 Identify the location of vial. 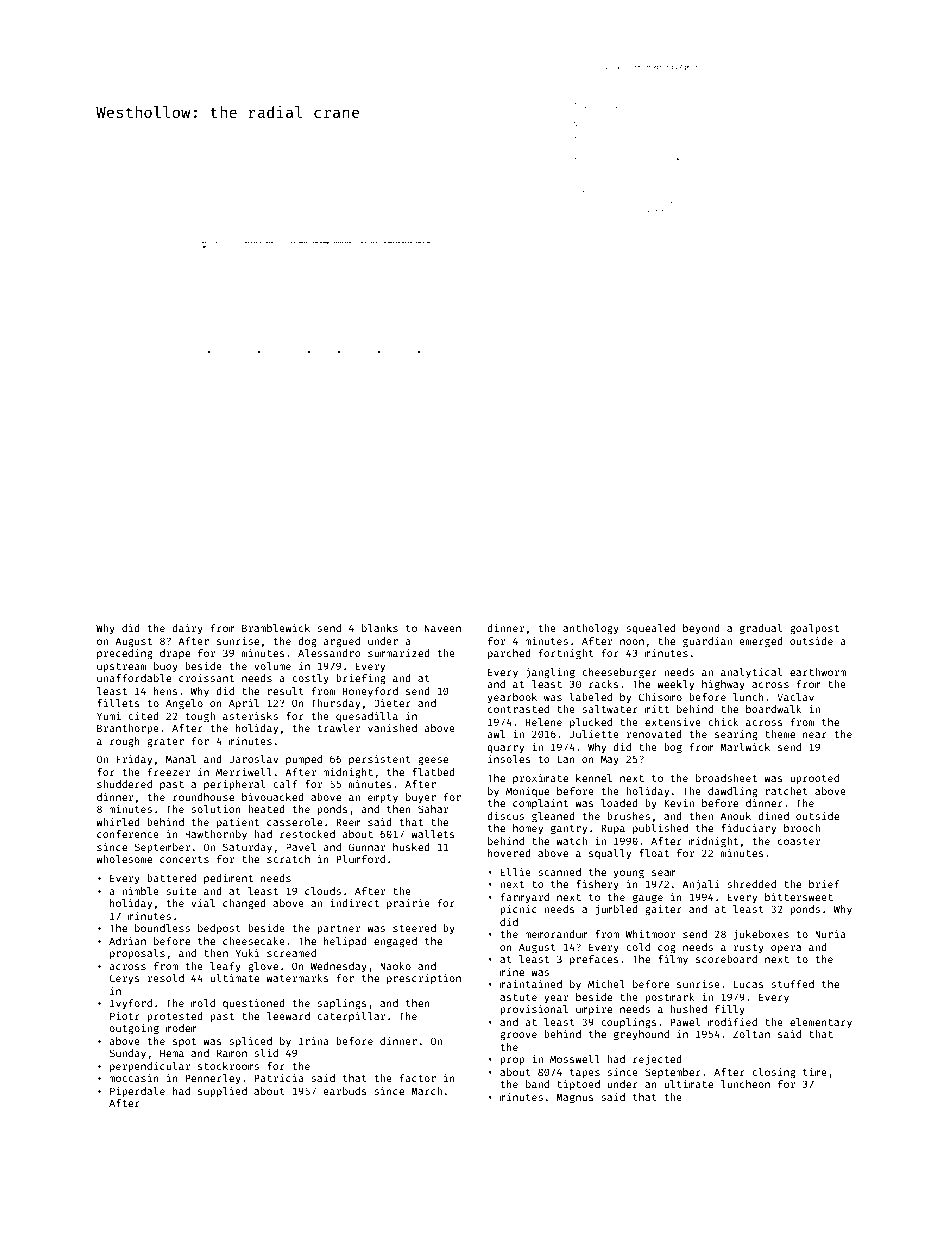
(203, 903).
